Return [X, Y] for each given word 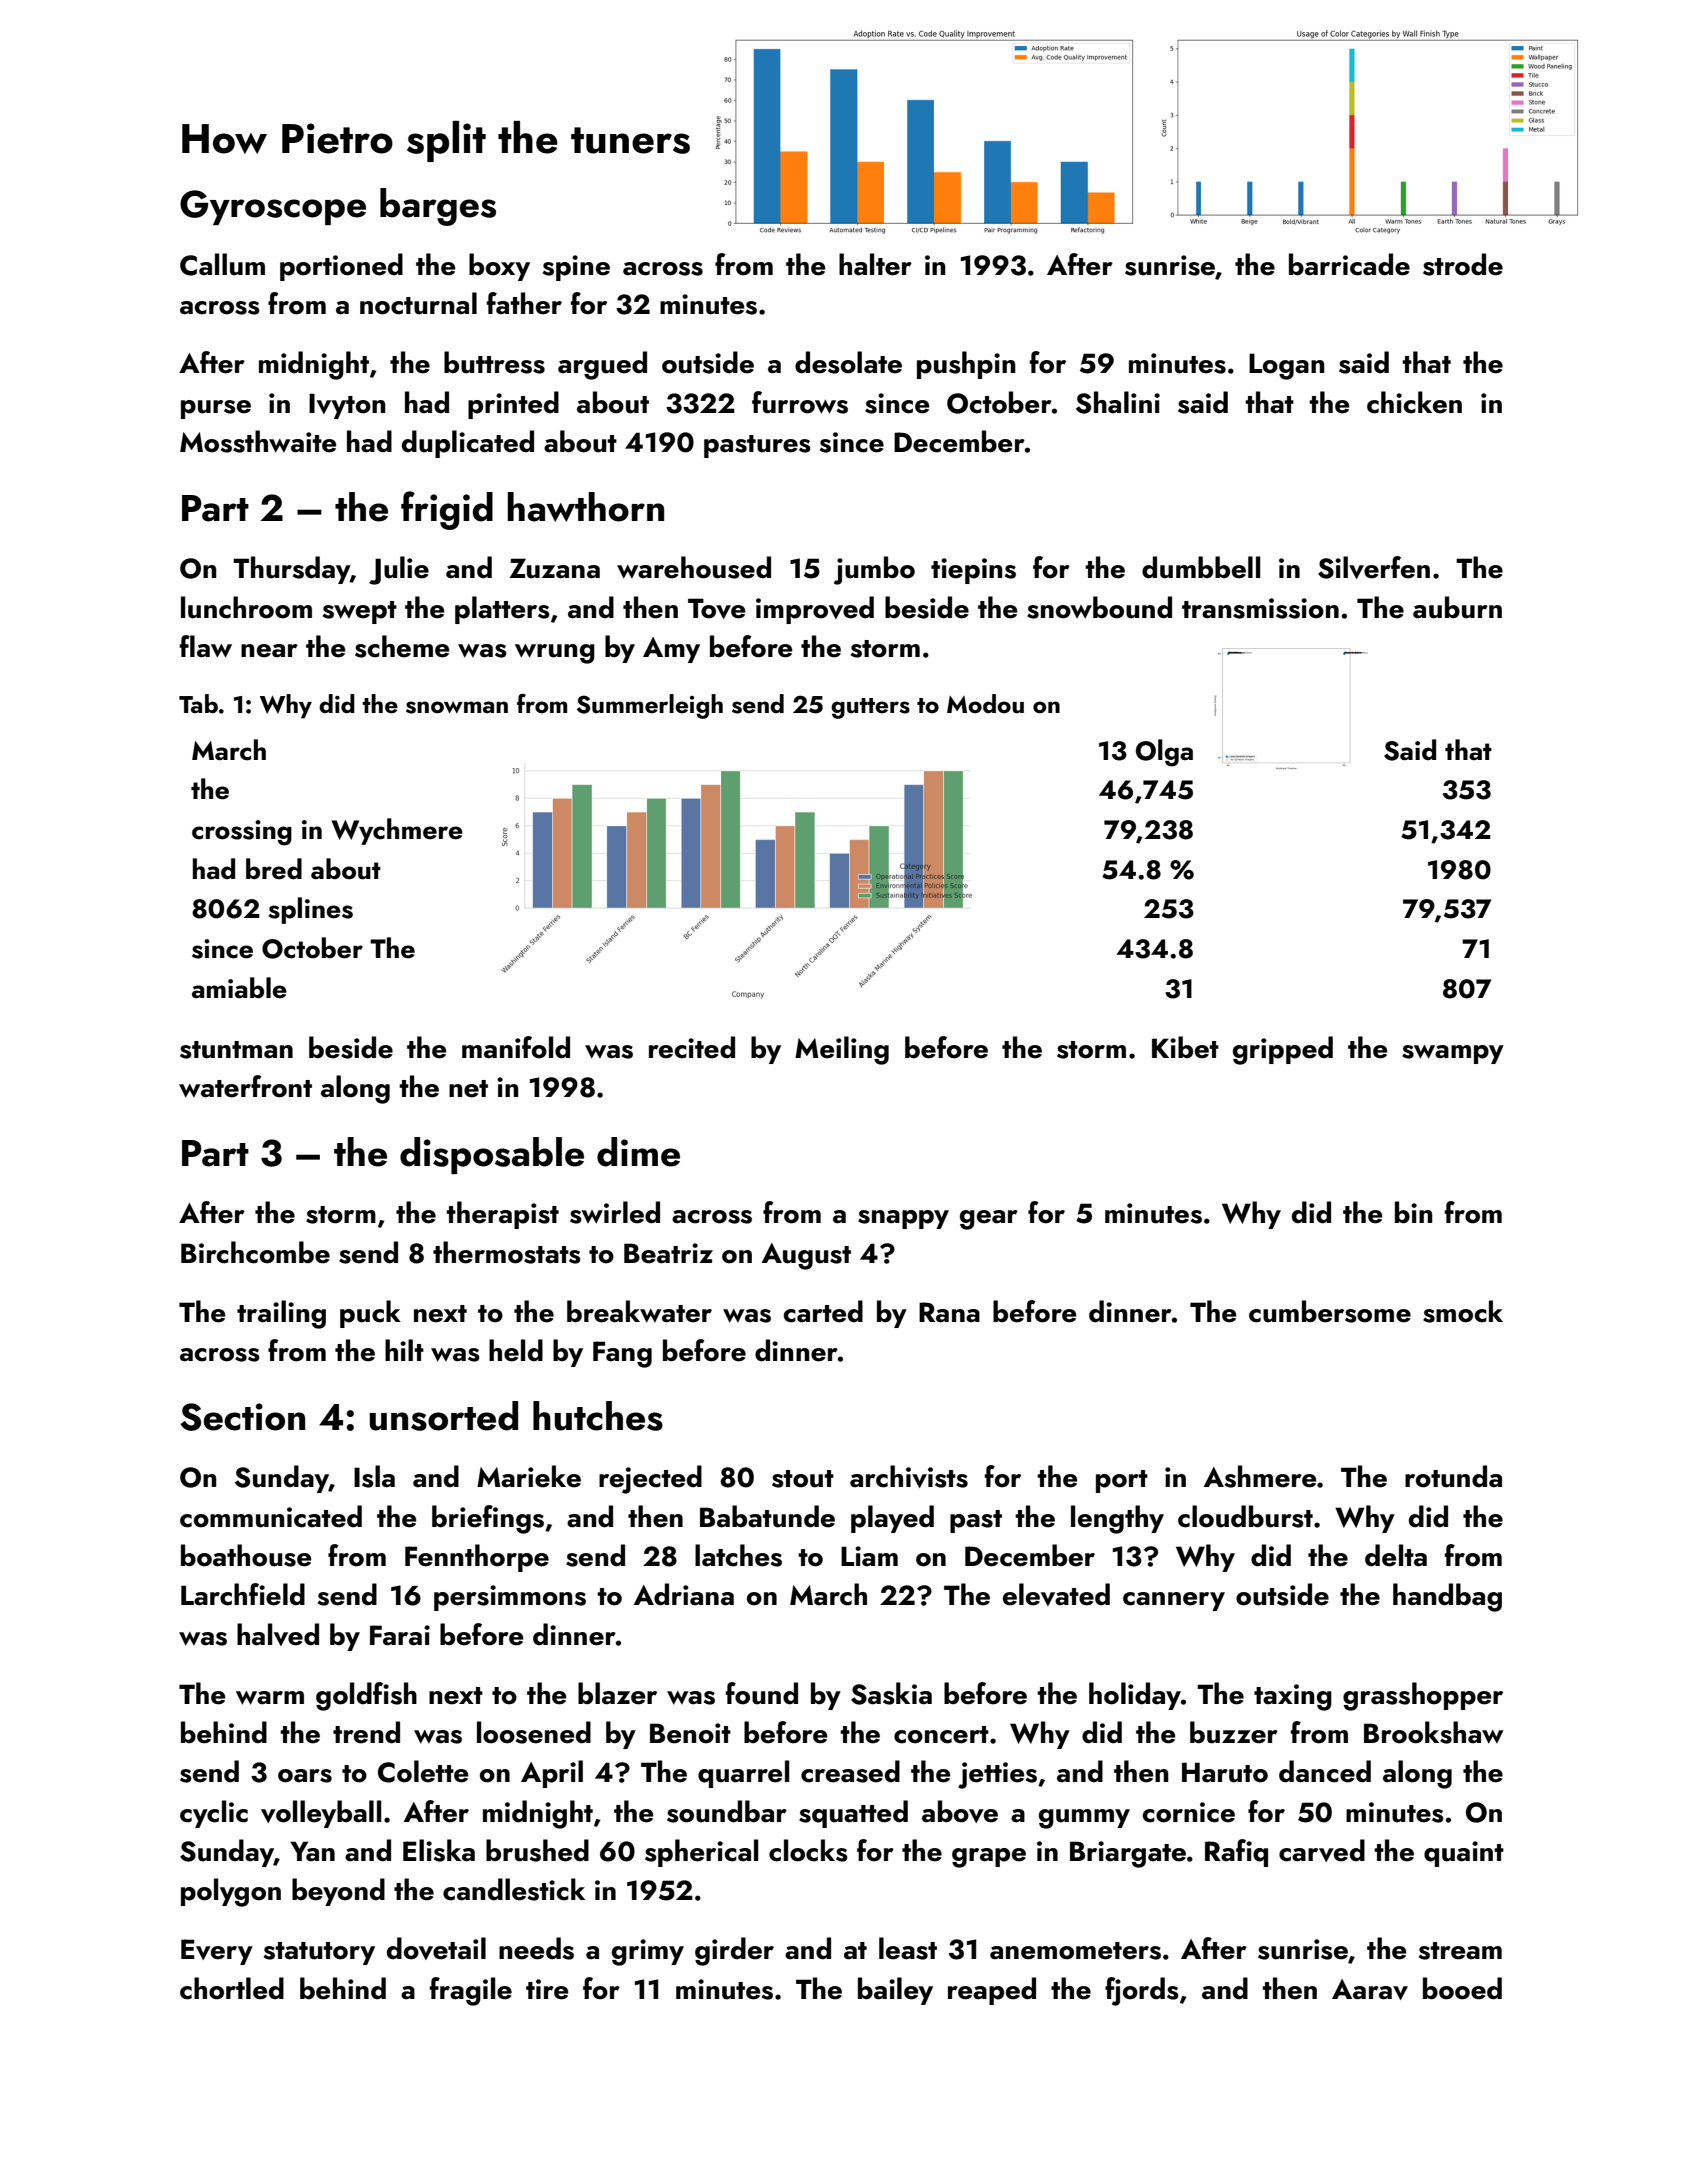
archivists [909, 1476]
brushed [537, 1850]
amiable [239, 988]
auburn [1457, 607]
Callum [222, 264]
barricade [1349, 264]
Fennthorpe [477, 1558]
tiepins [973, 571]
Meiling [842, 1050]
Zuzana [555, 568]
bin [1414, 1212]
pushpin [966, 365]
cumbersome [1330, 1311]
